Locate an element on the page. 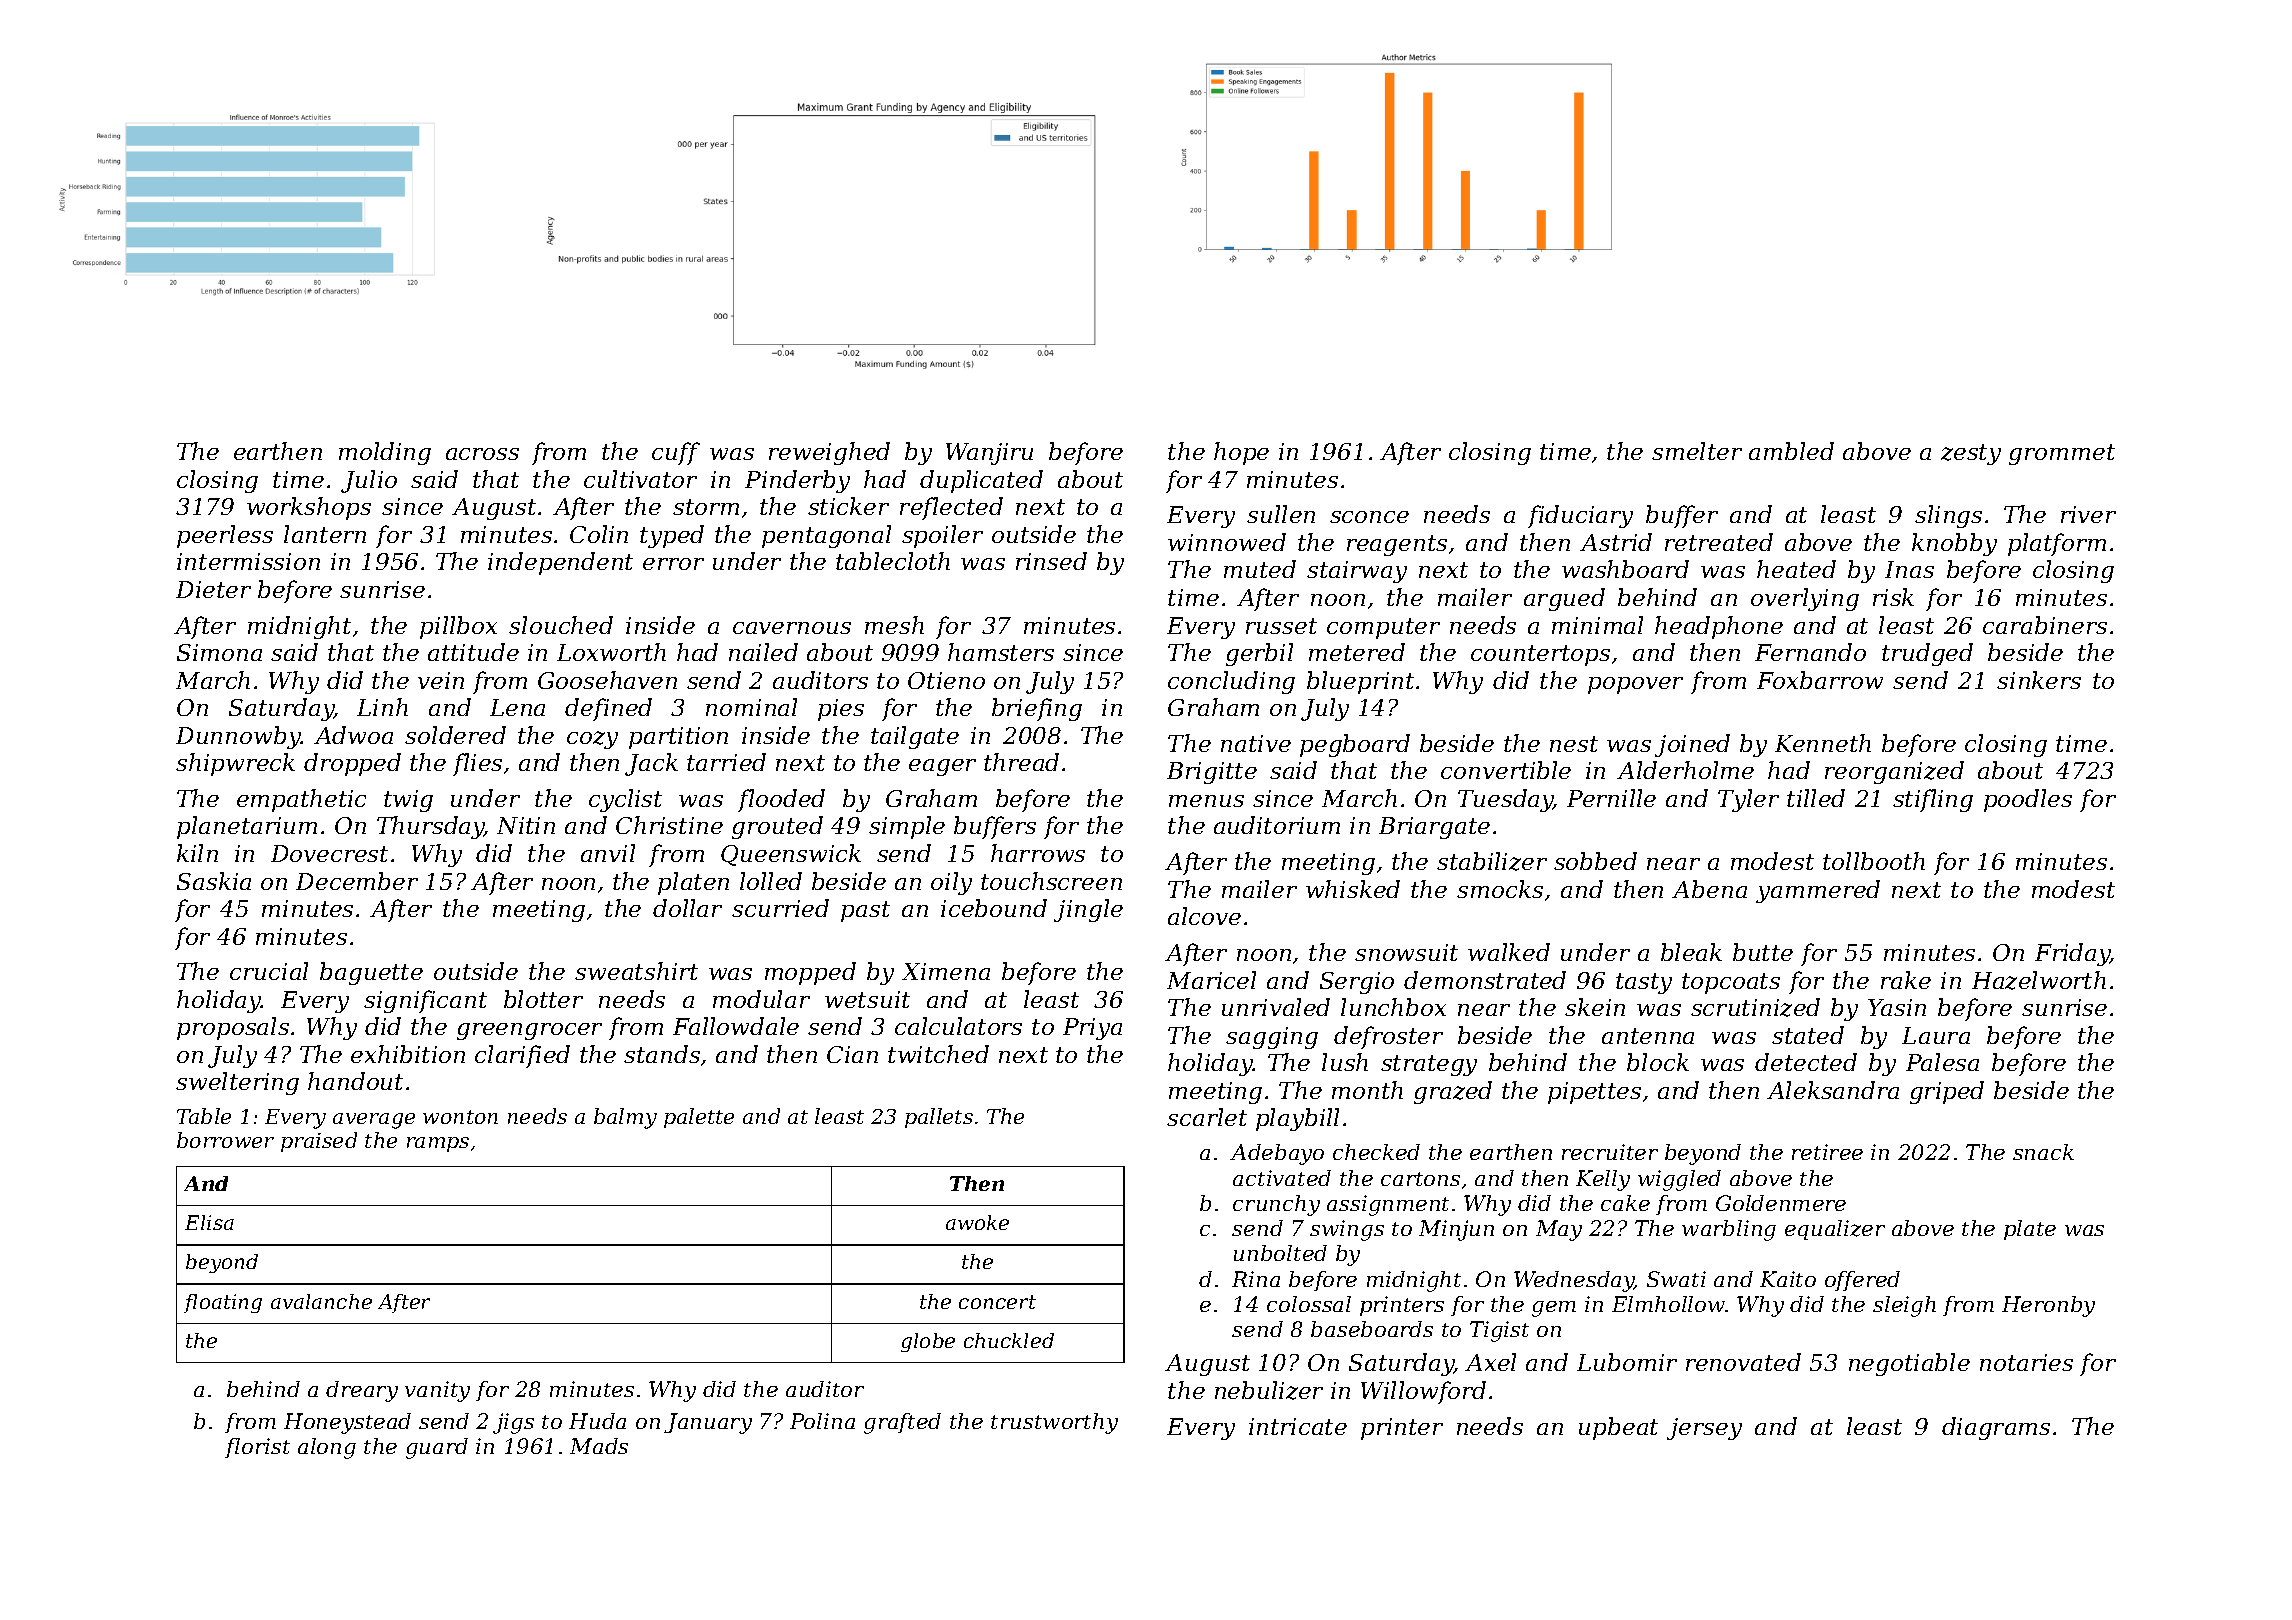 This page has width=2292, height=1620. vanity is located at coordinates (437, 1391).
